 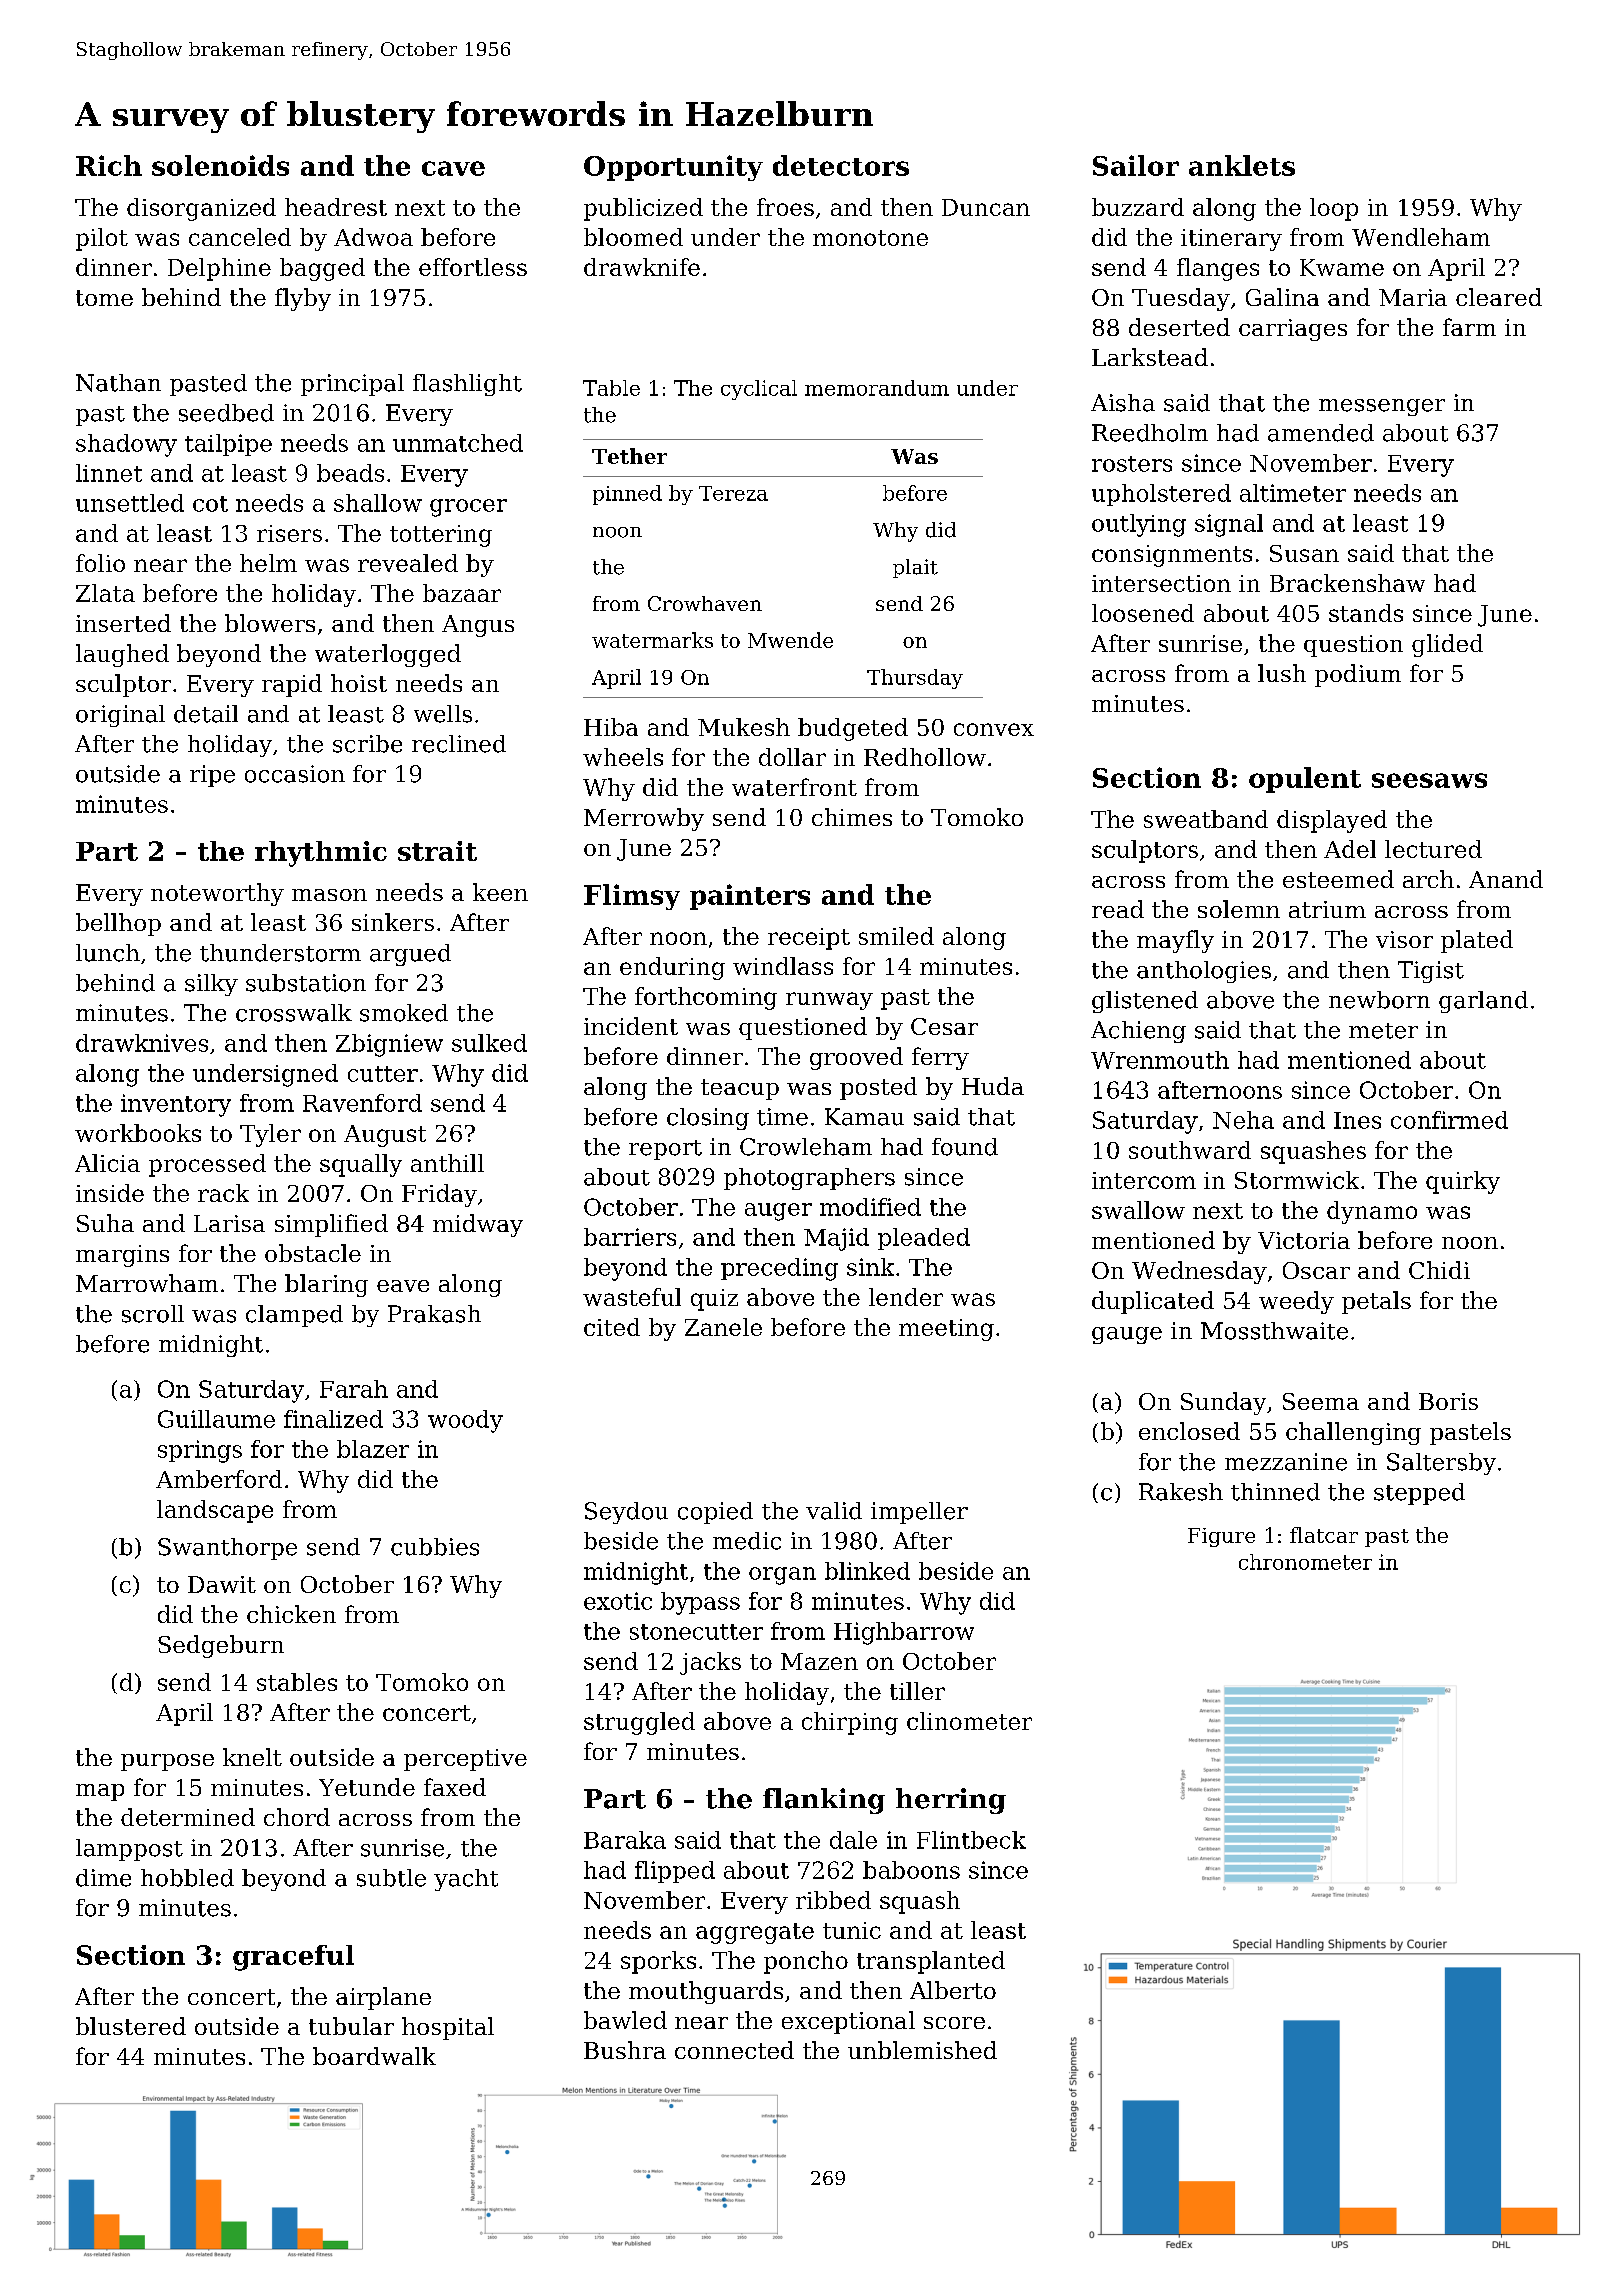 What do you see at coordinates (1179, 327) in the page?
I see `deserted` at bounding box center [1179, 327].
